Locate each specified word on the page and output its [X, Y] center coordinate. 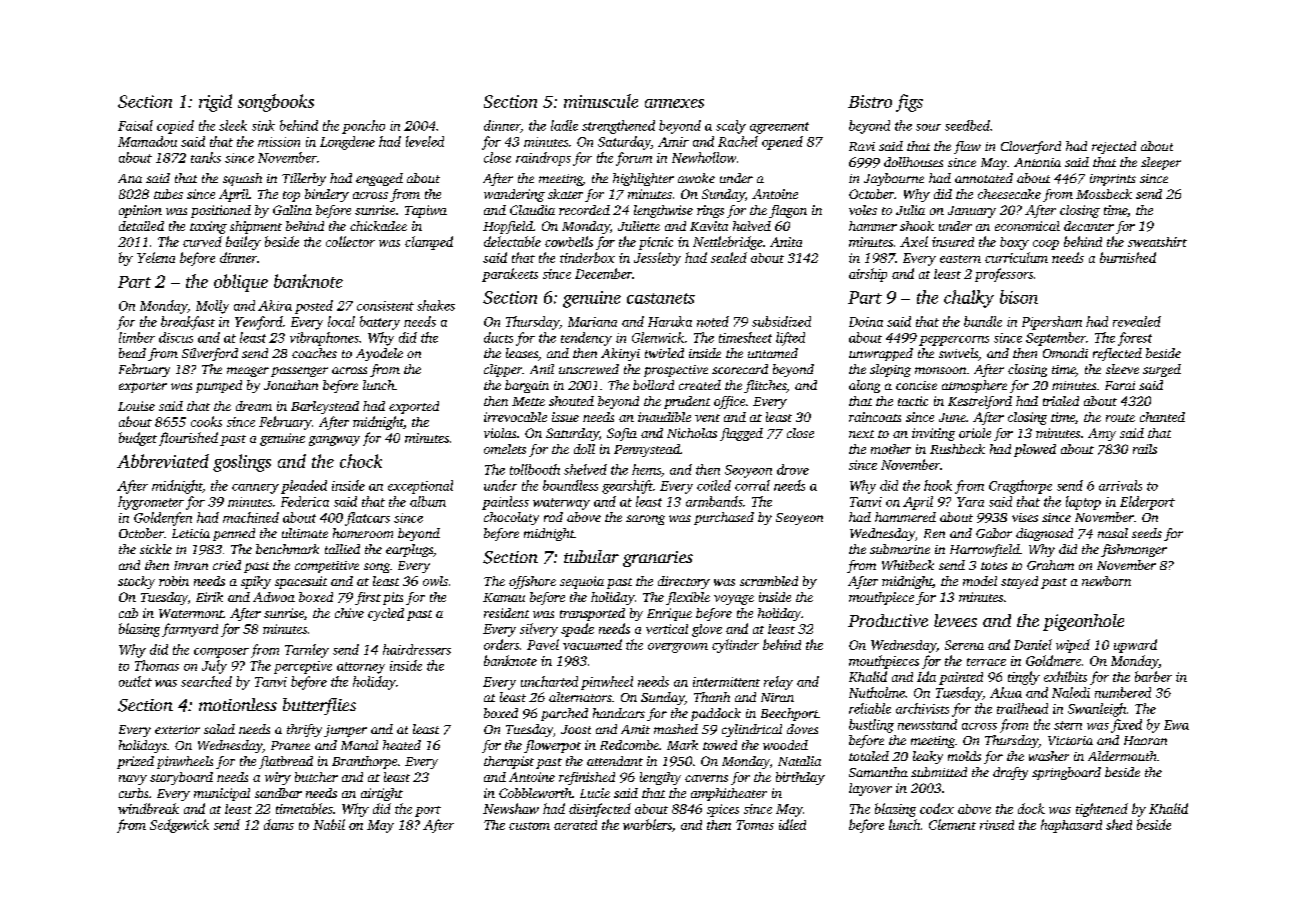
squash [242, 179]
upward [1135, 646]
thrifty [304, 730]
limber [137, 337]
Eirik [209, 597]
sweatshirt [1157, 242]
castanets [661, 298]
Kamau [504, 597]
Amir [673, 142]
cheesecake [1009, 194]
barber [1153, 676]
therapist [509, 762]
